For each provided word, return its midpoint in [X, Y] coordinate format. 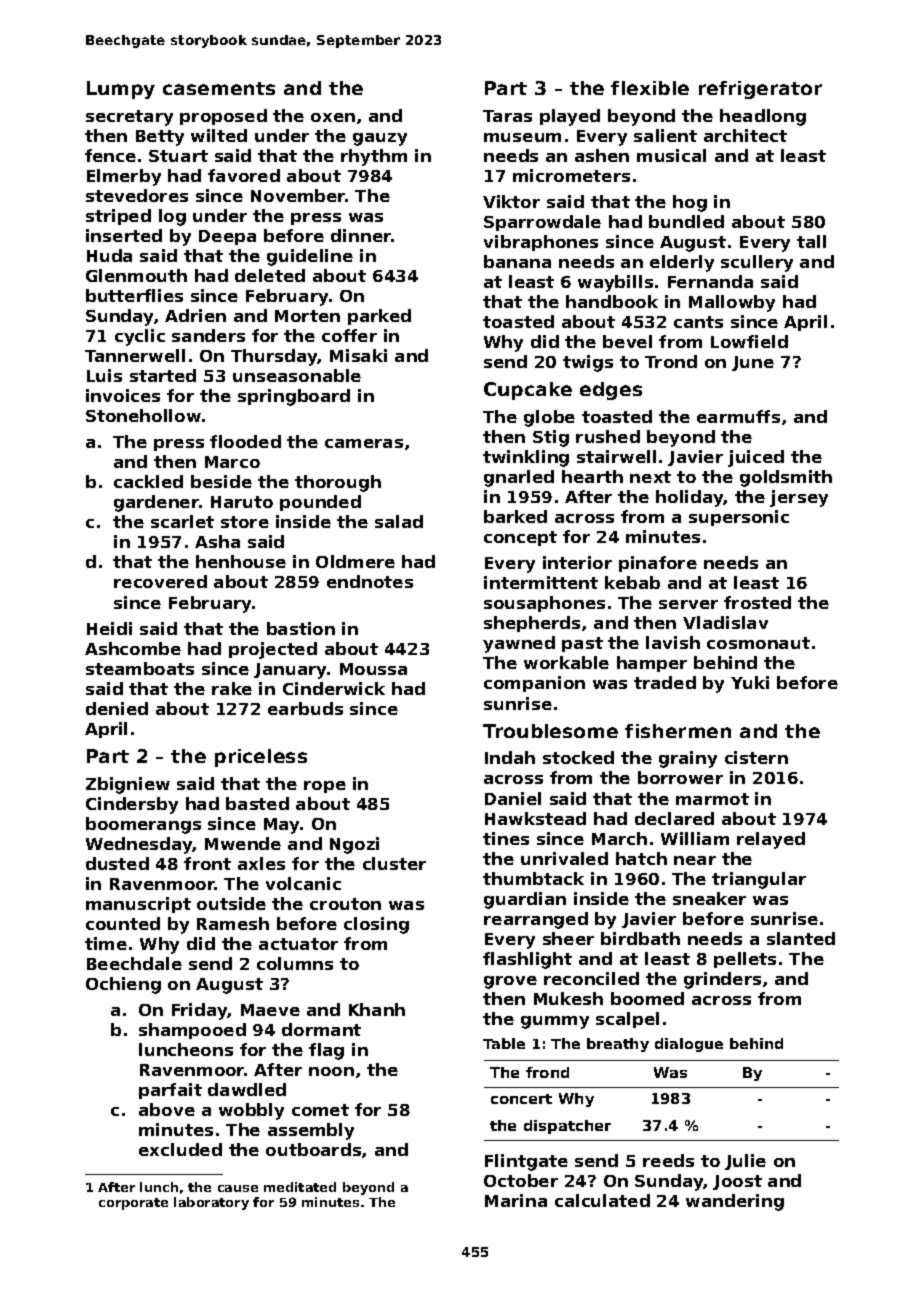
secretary [129, 118]
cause [238, 1188]
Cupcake [528, 391]
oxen [333, 117]
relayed [771, 840]
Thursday [274, 357]
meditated [300, 1187]
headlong [763, 117]
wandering [735, 1202]
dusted [117, 863]
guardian [525, 900]
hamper [652, 664]
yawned [519, 644]
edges [611, 391]
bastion [301, 628]
